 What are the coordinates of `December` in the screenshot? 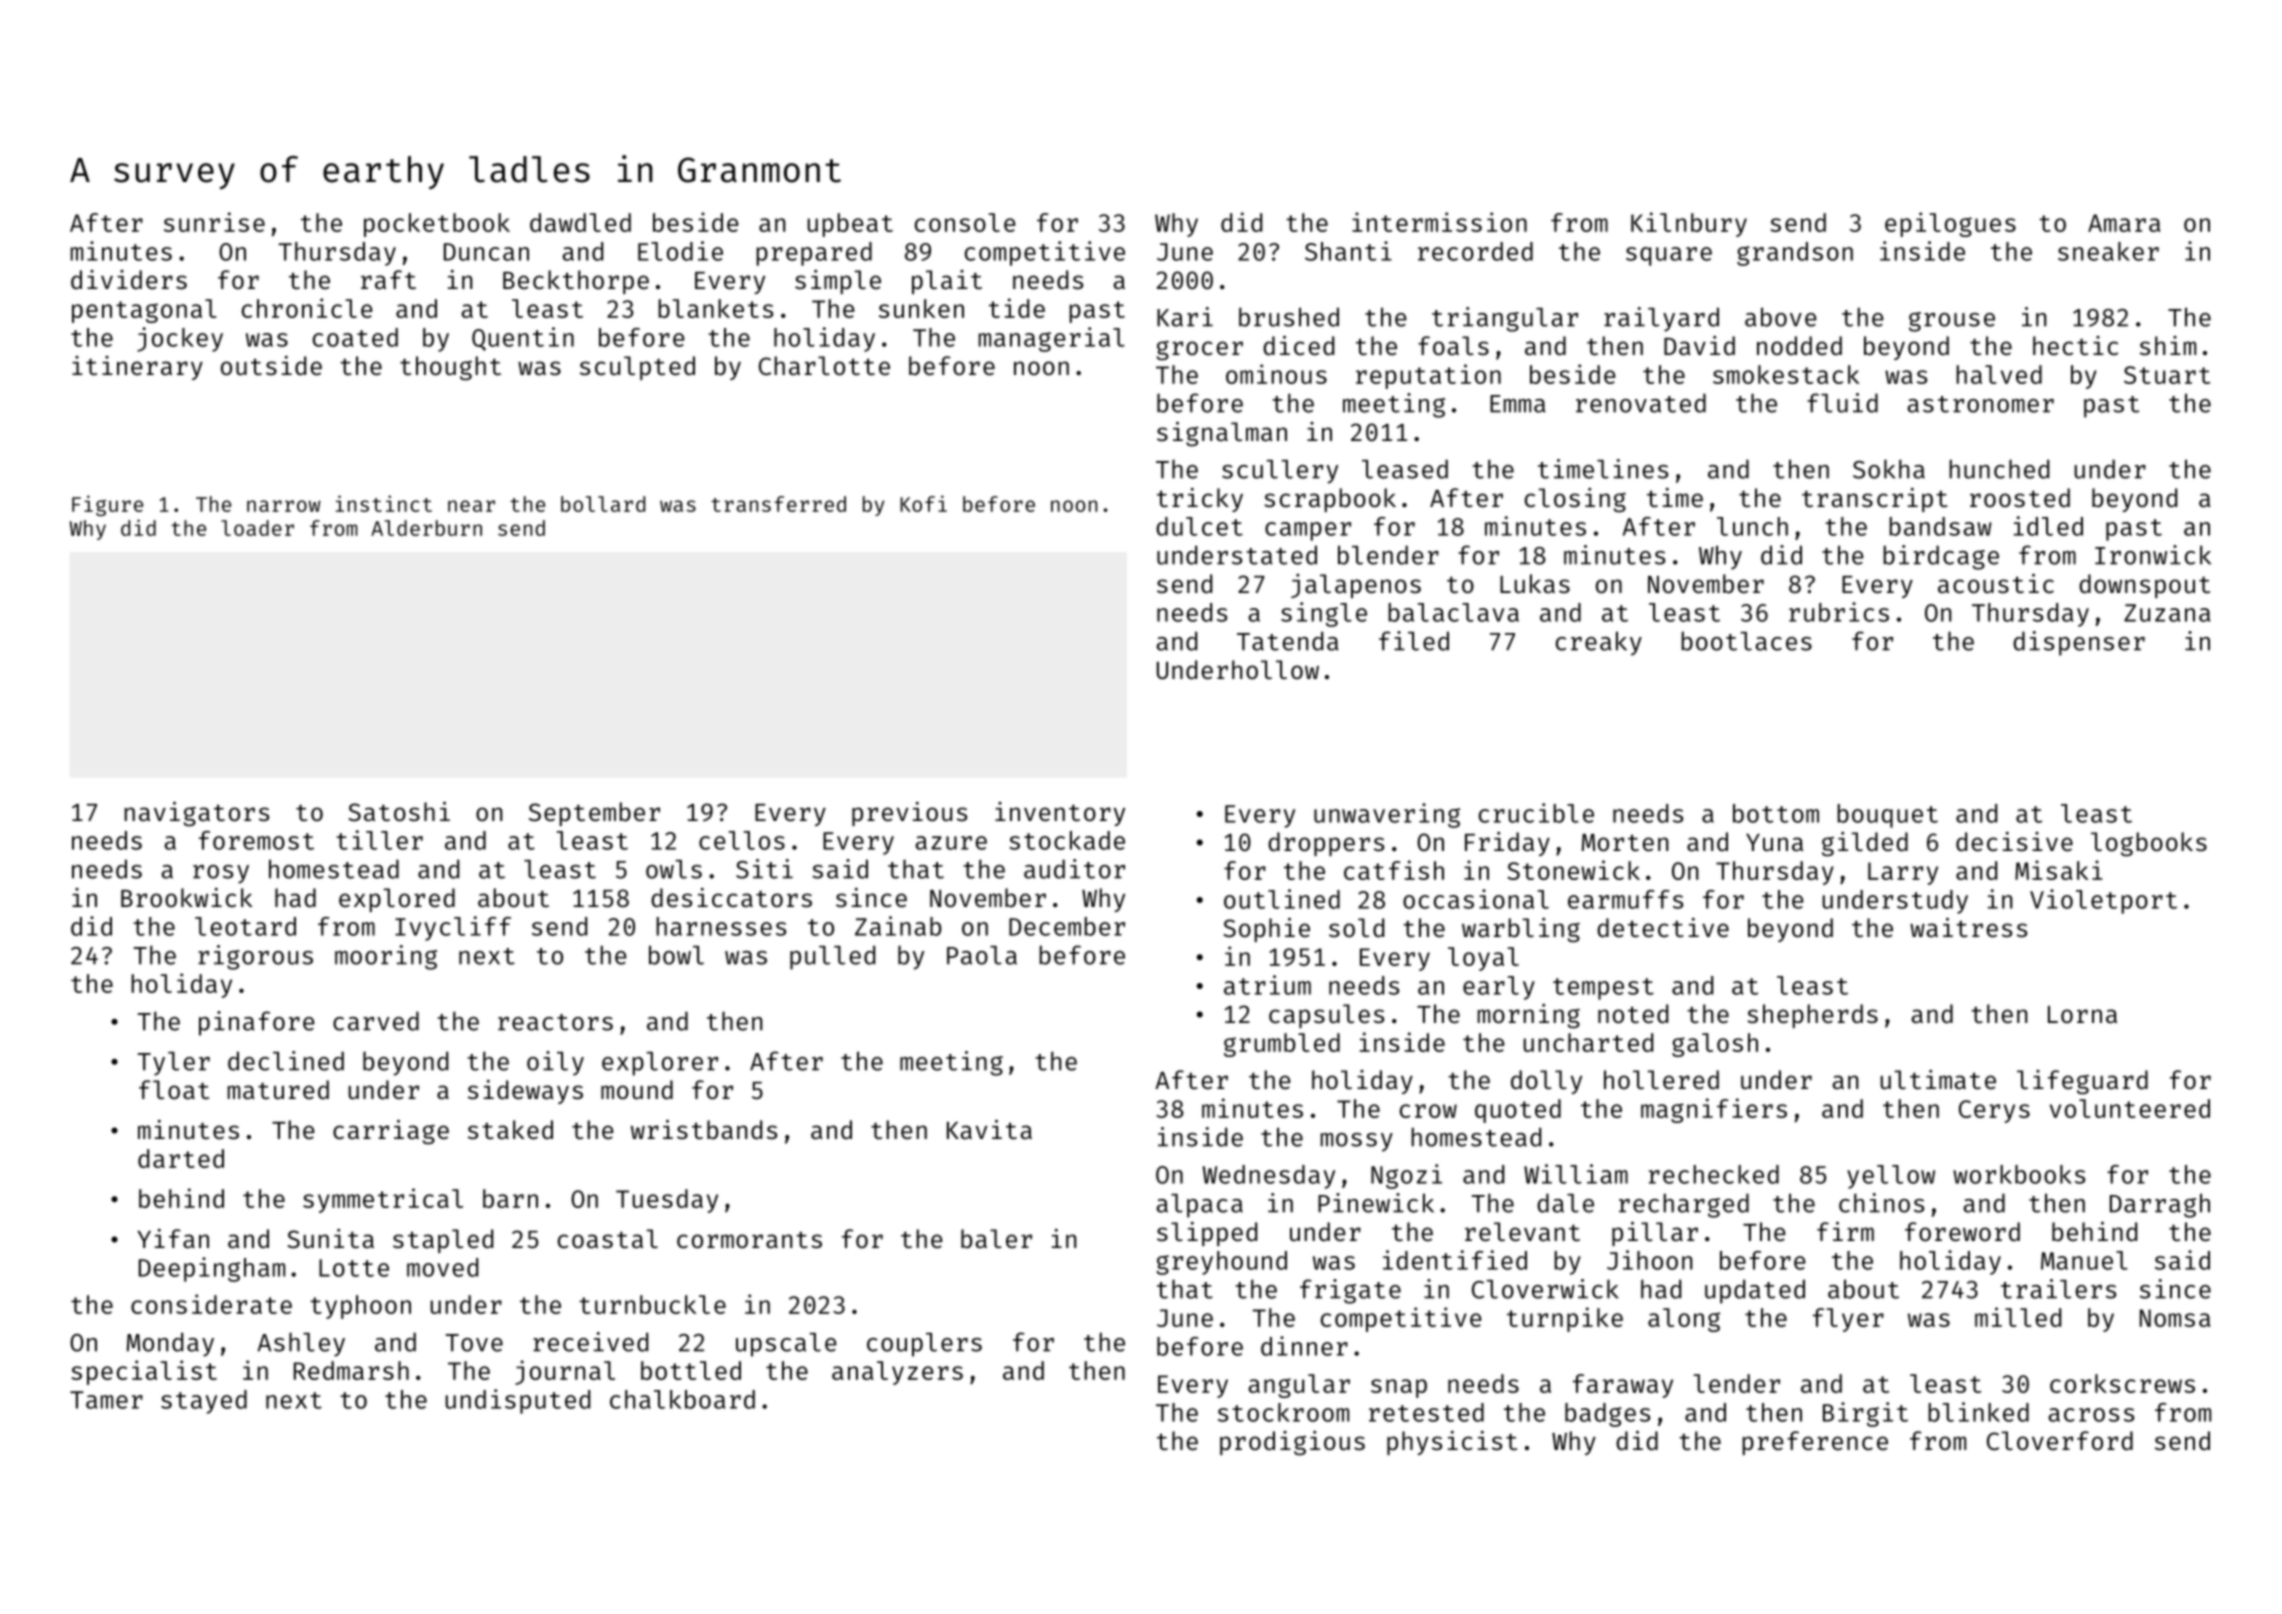 It's located at (1067, 926).
